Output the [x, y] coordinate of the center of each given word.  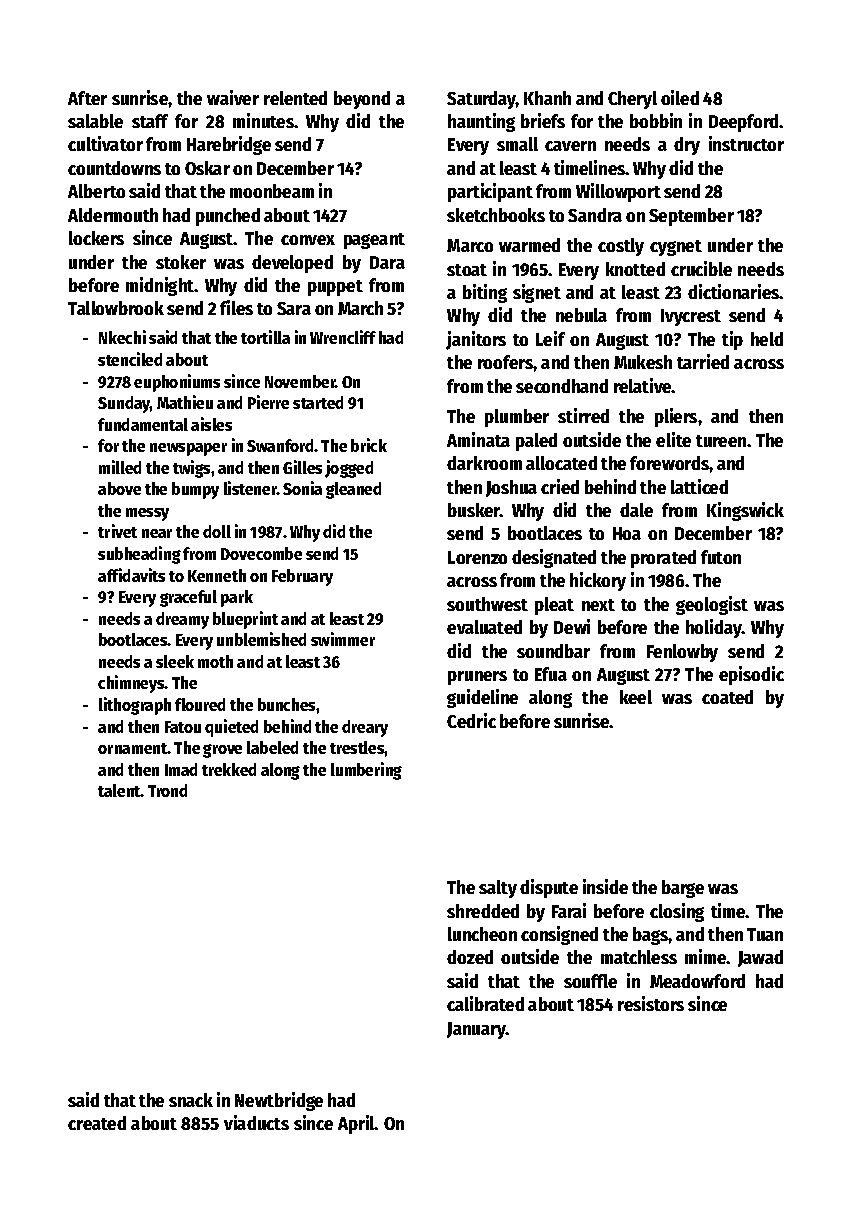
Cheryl [632, 100]
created [97, 1123]
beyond [362, 100]
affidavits [131, 575]
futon [721, 557]
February [302, 577]
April [356, 1124]
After [87, 98]
